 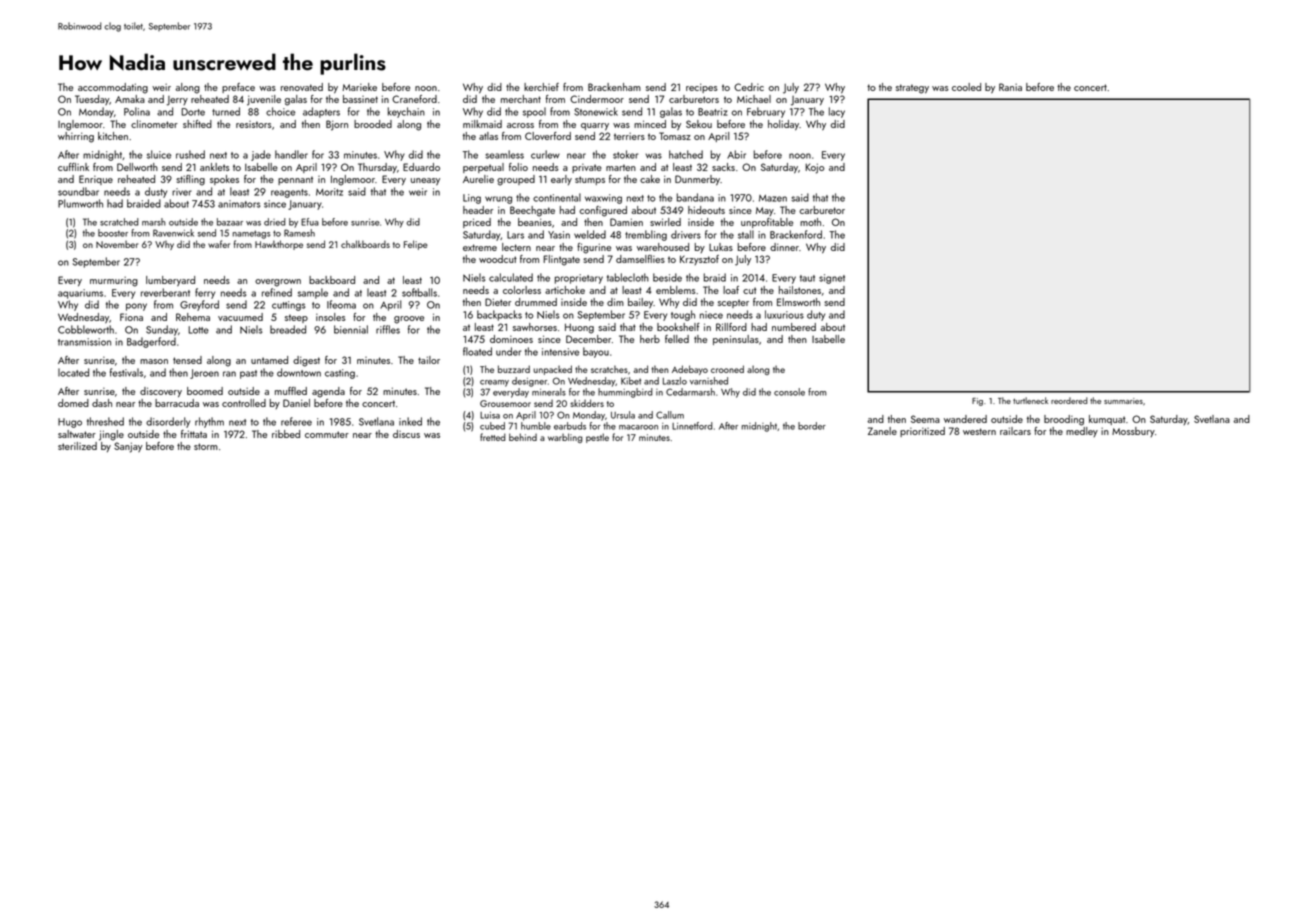 I want to click on tablecloth, so click(x=628, y=277).
